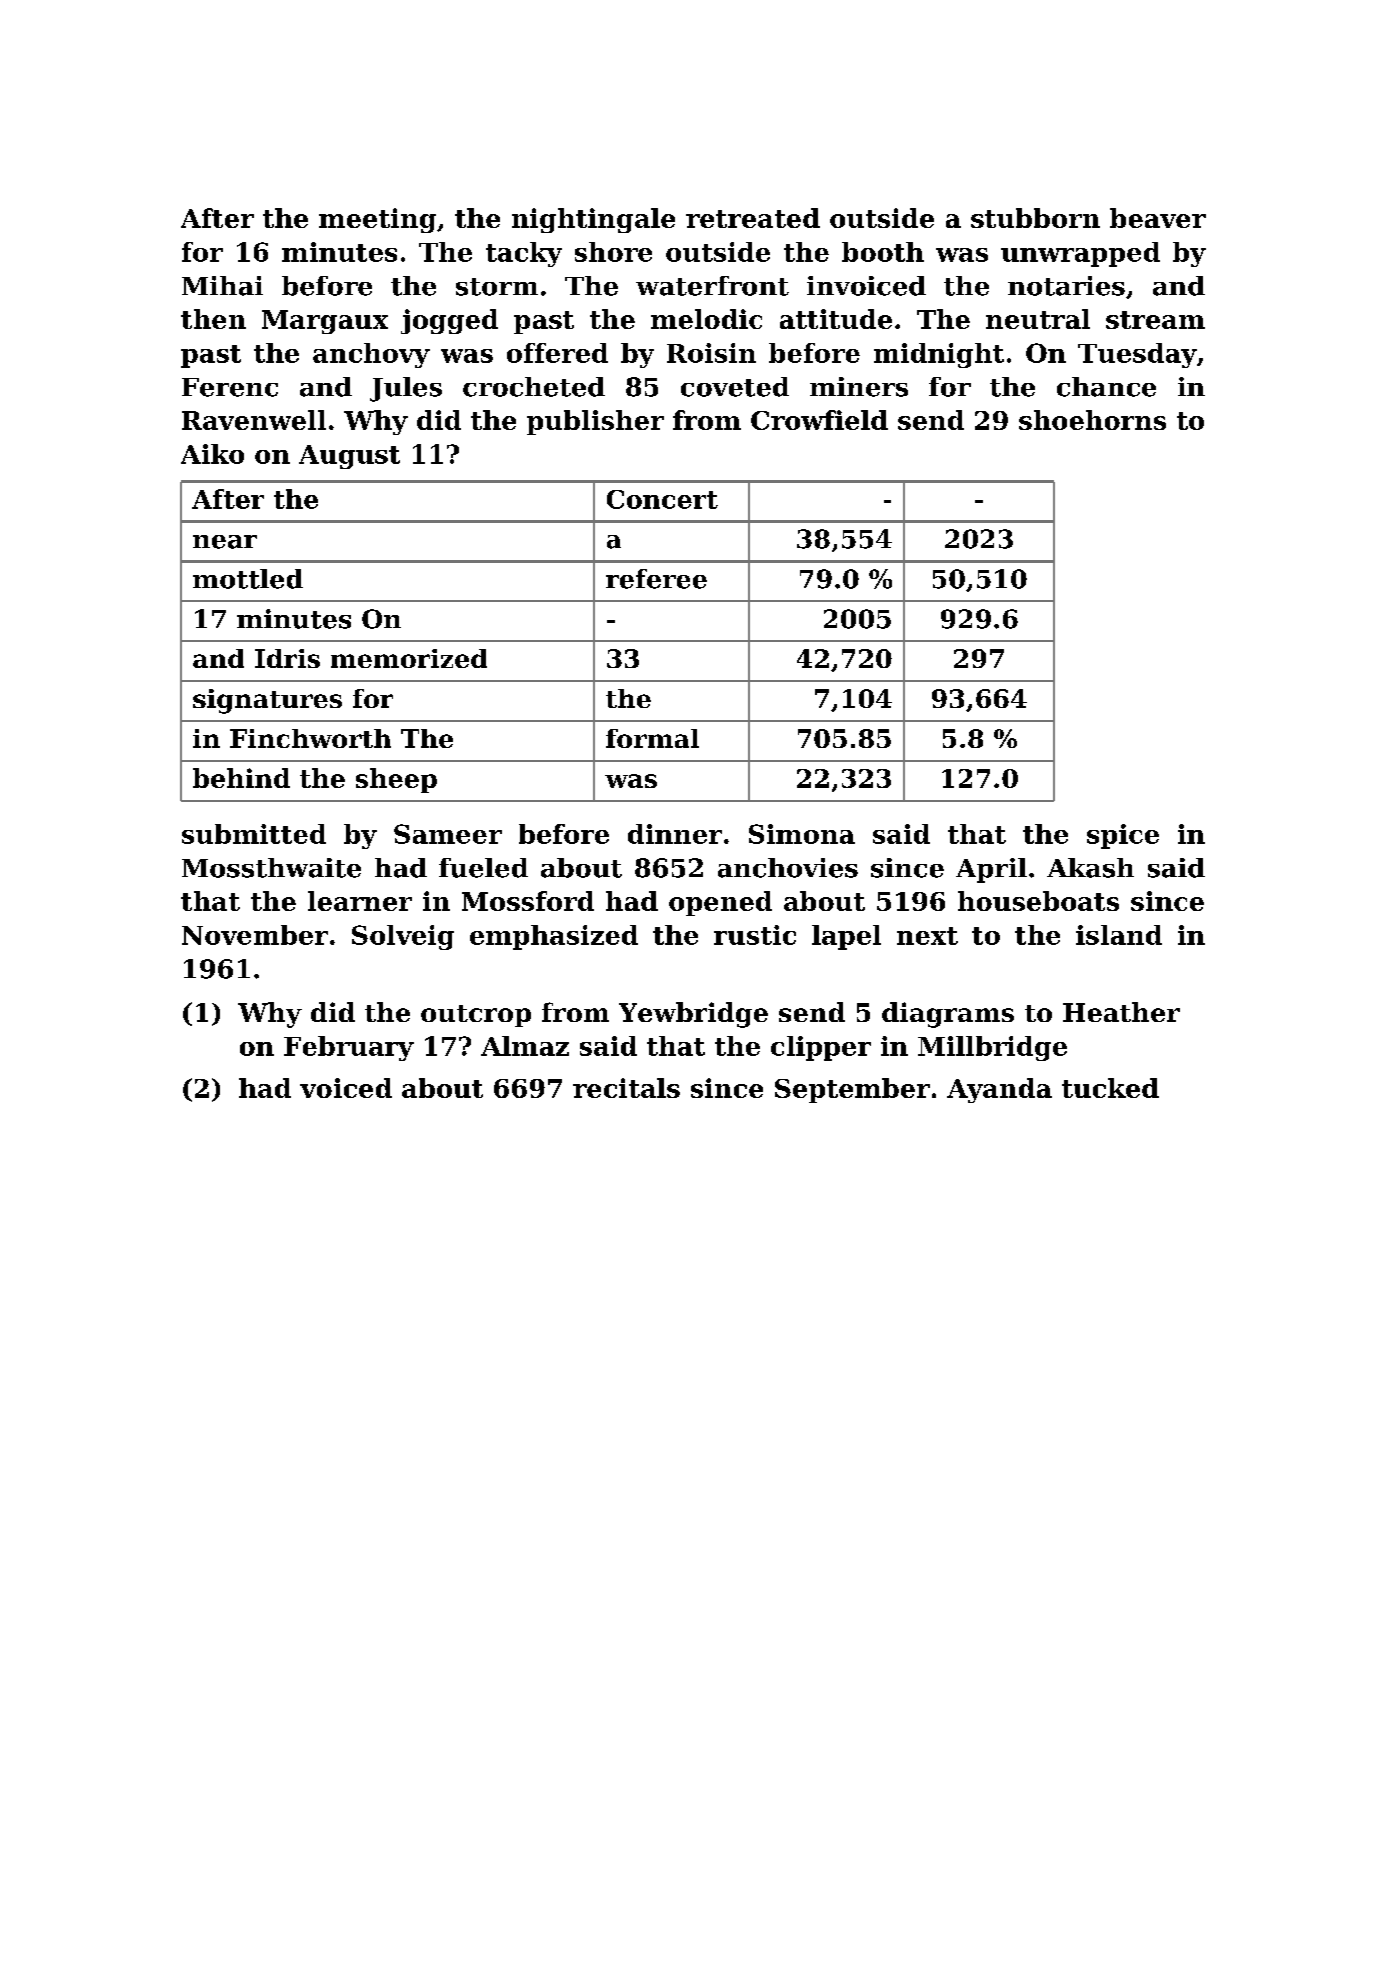 Image resolution: width=1386 pixels, height=1969 pixels. I want to click on near, so click(225, 542).
